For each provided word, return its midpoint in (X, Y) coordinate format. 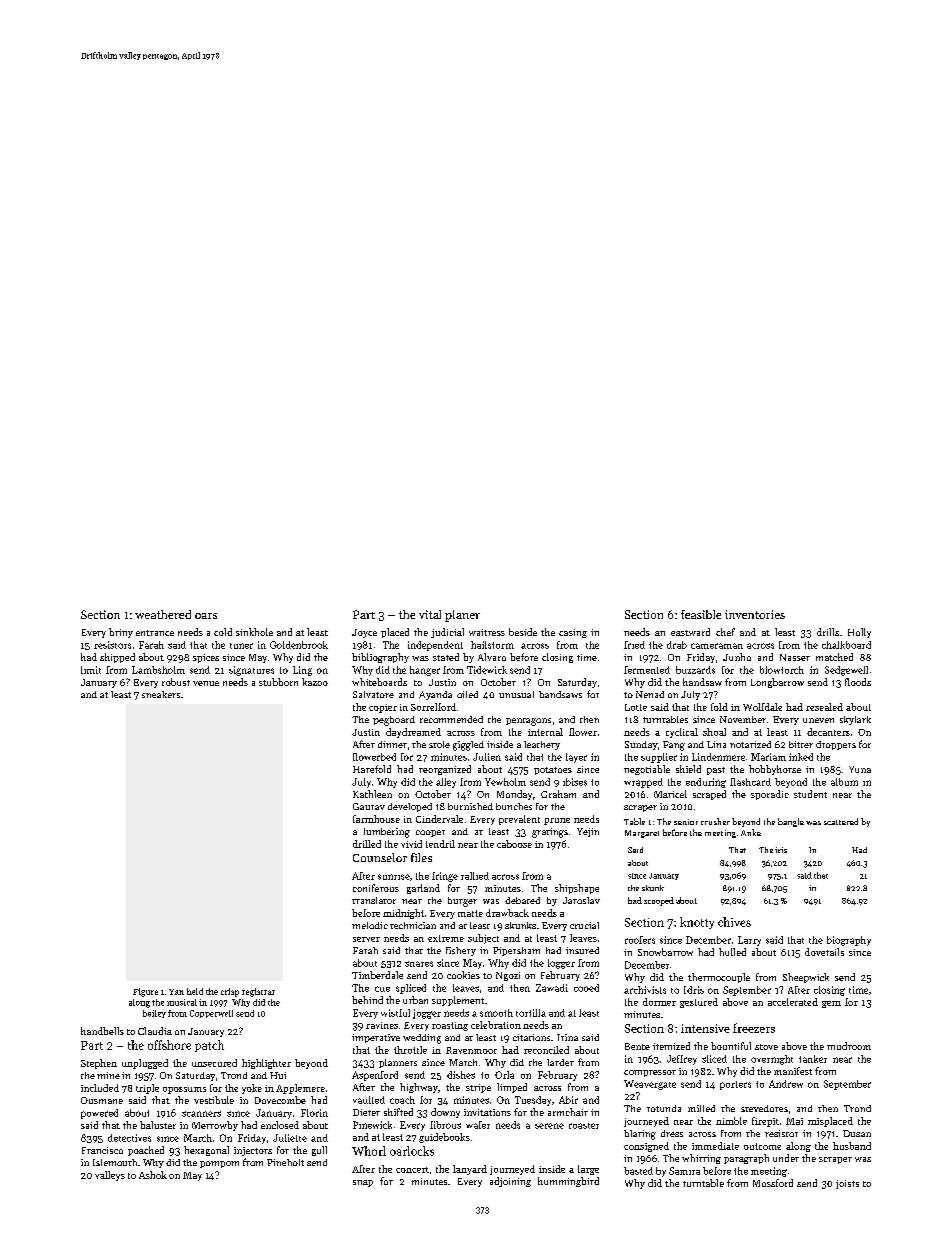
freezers (754, 1028)
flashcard (750, 782)
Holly (859, 633)
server (366, 939)
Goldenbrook (299, 645)
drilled (367, 844)
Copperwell (211, 1014)
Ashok (153, 1175)
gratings (550, 833)
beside (523, 632)
